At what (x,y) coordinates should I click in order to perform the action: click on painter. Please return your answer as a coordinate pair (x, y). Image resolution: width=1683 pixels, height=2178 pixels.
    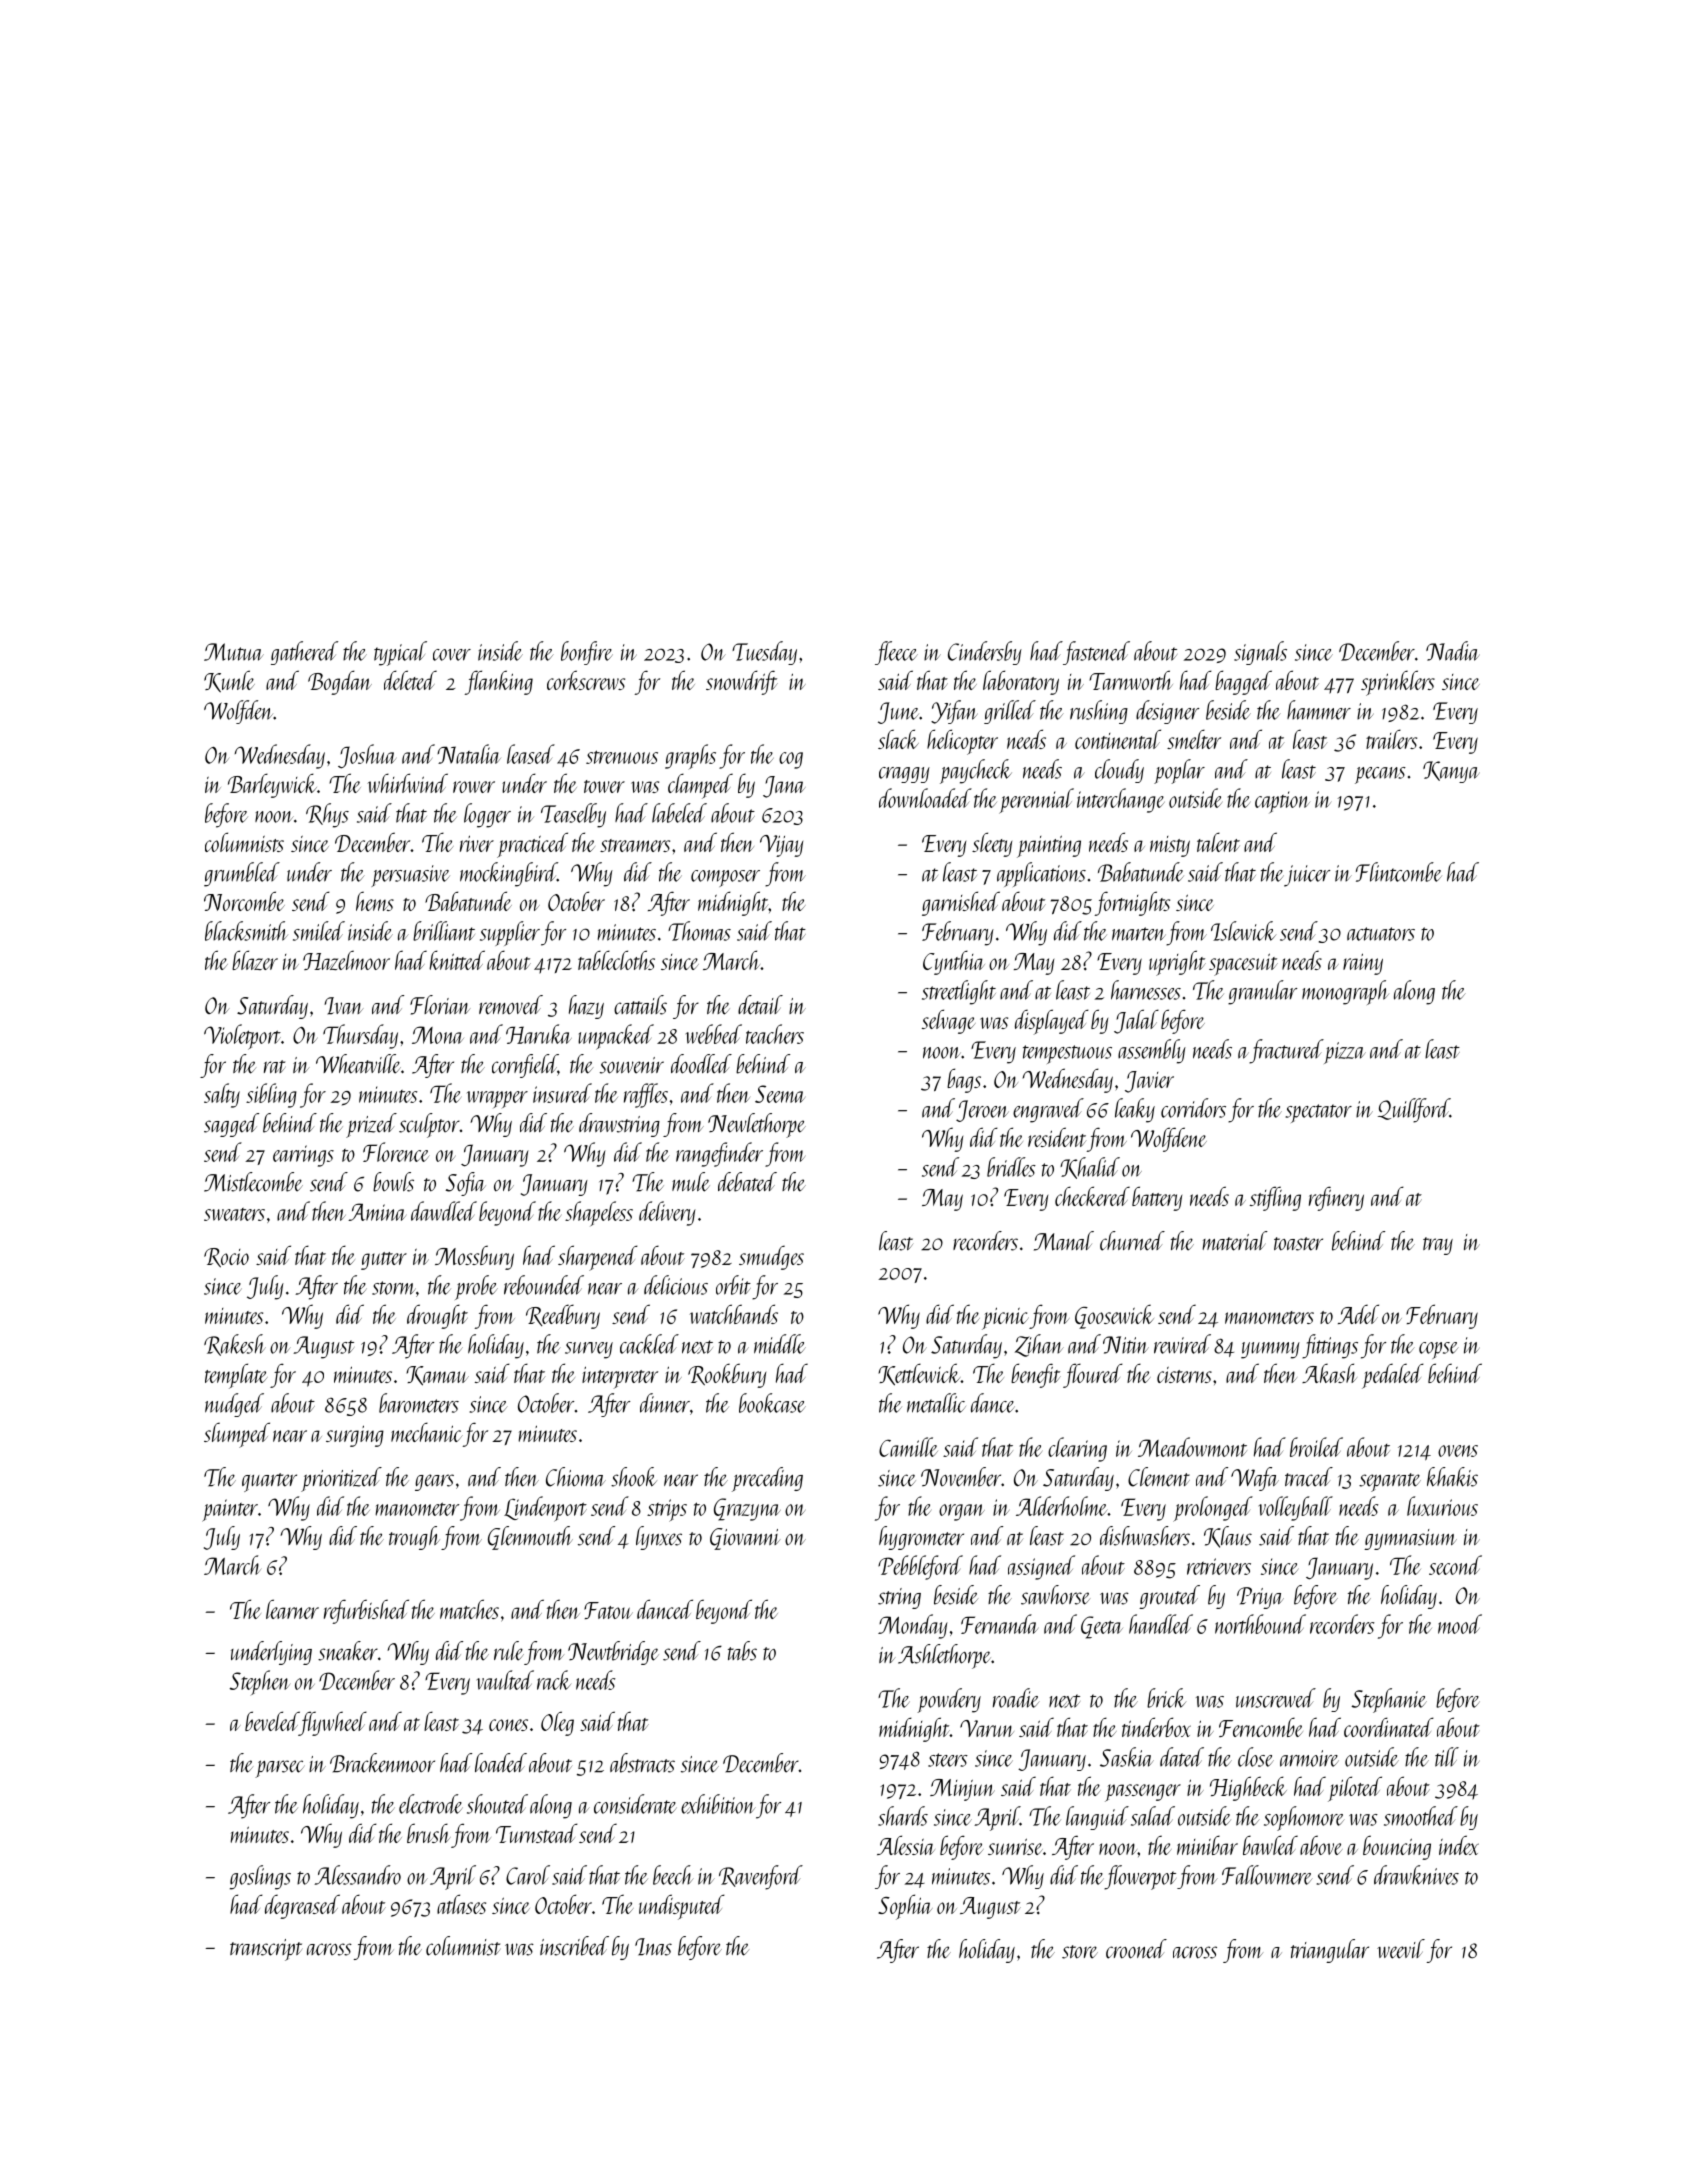
    Looking at the image, I should click on (230, 1510).
